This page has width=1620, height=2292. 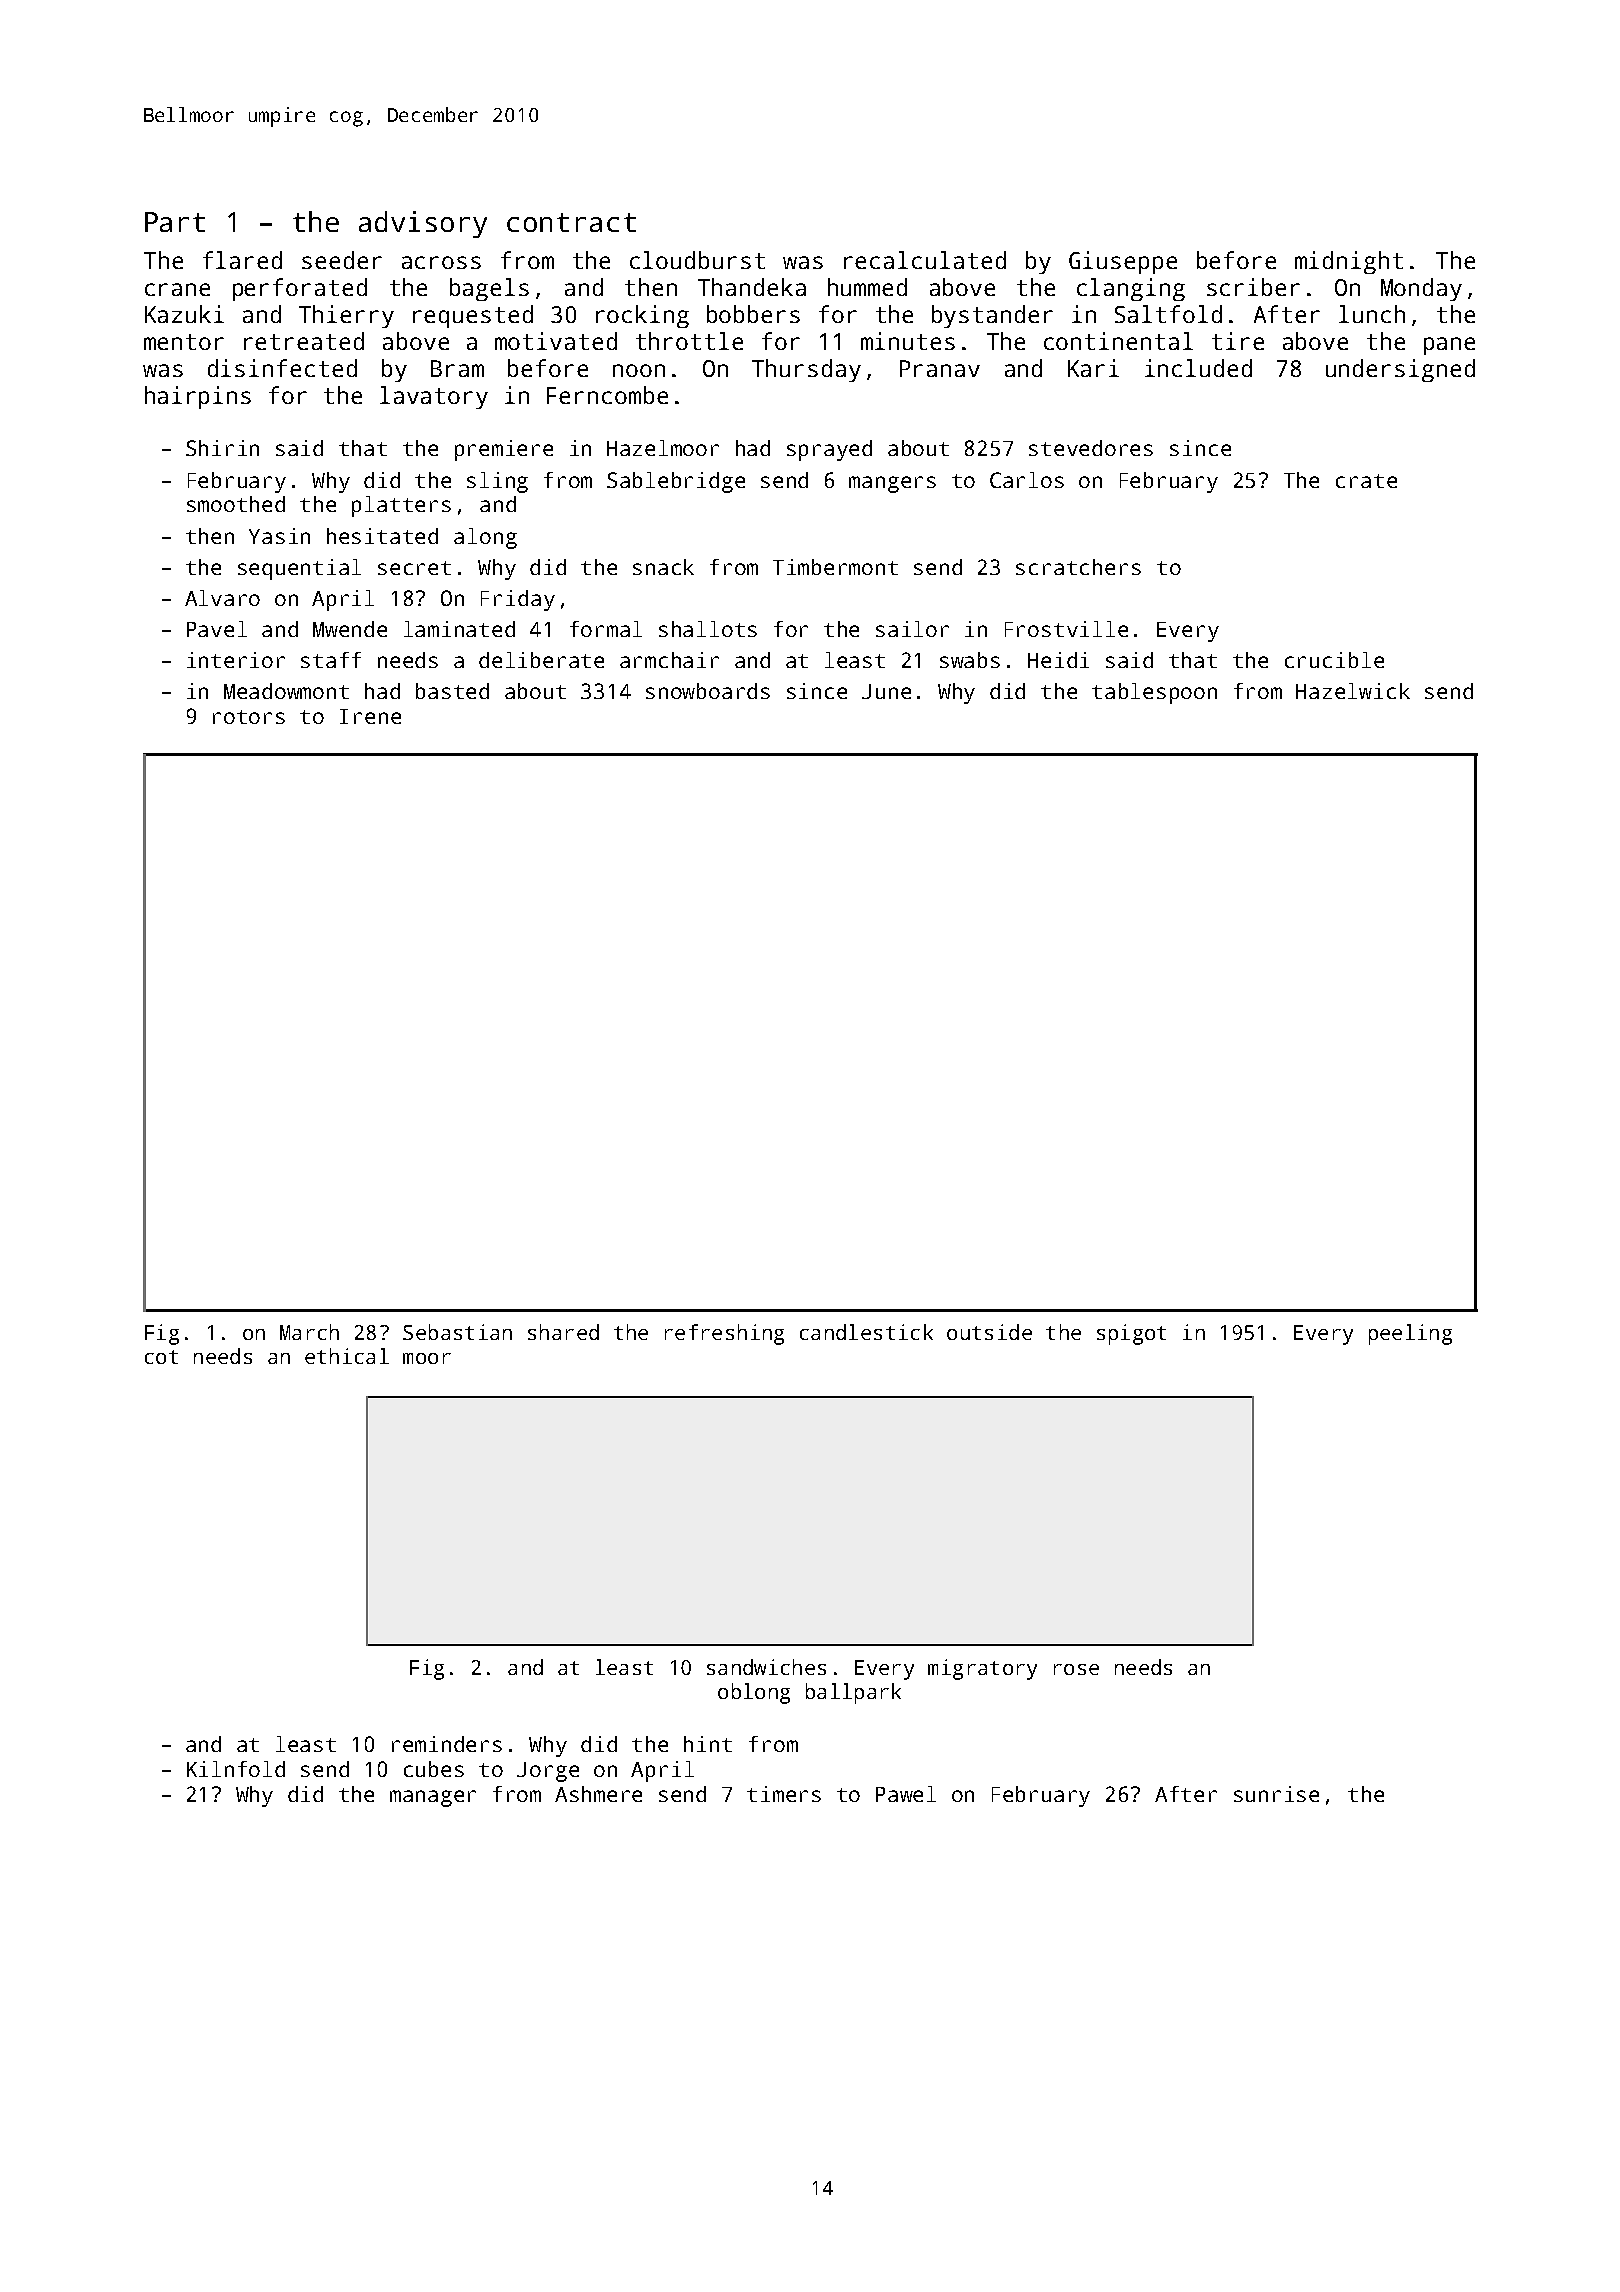 What do you see at coordinates (249, 717) in the page?
I see `rotors` at bounding box center [249, 717].
